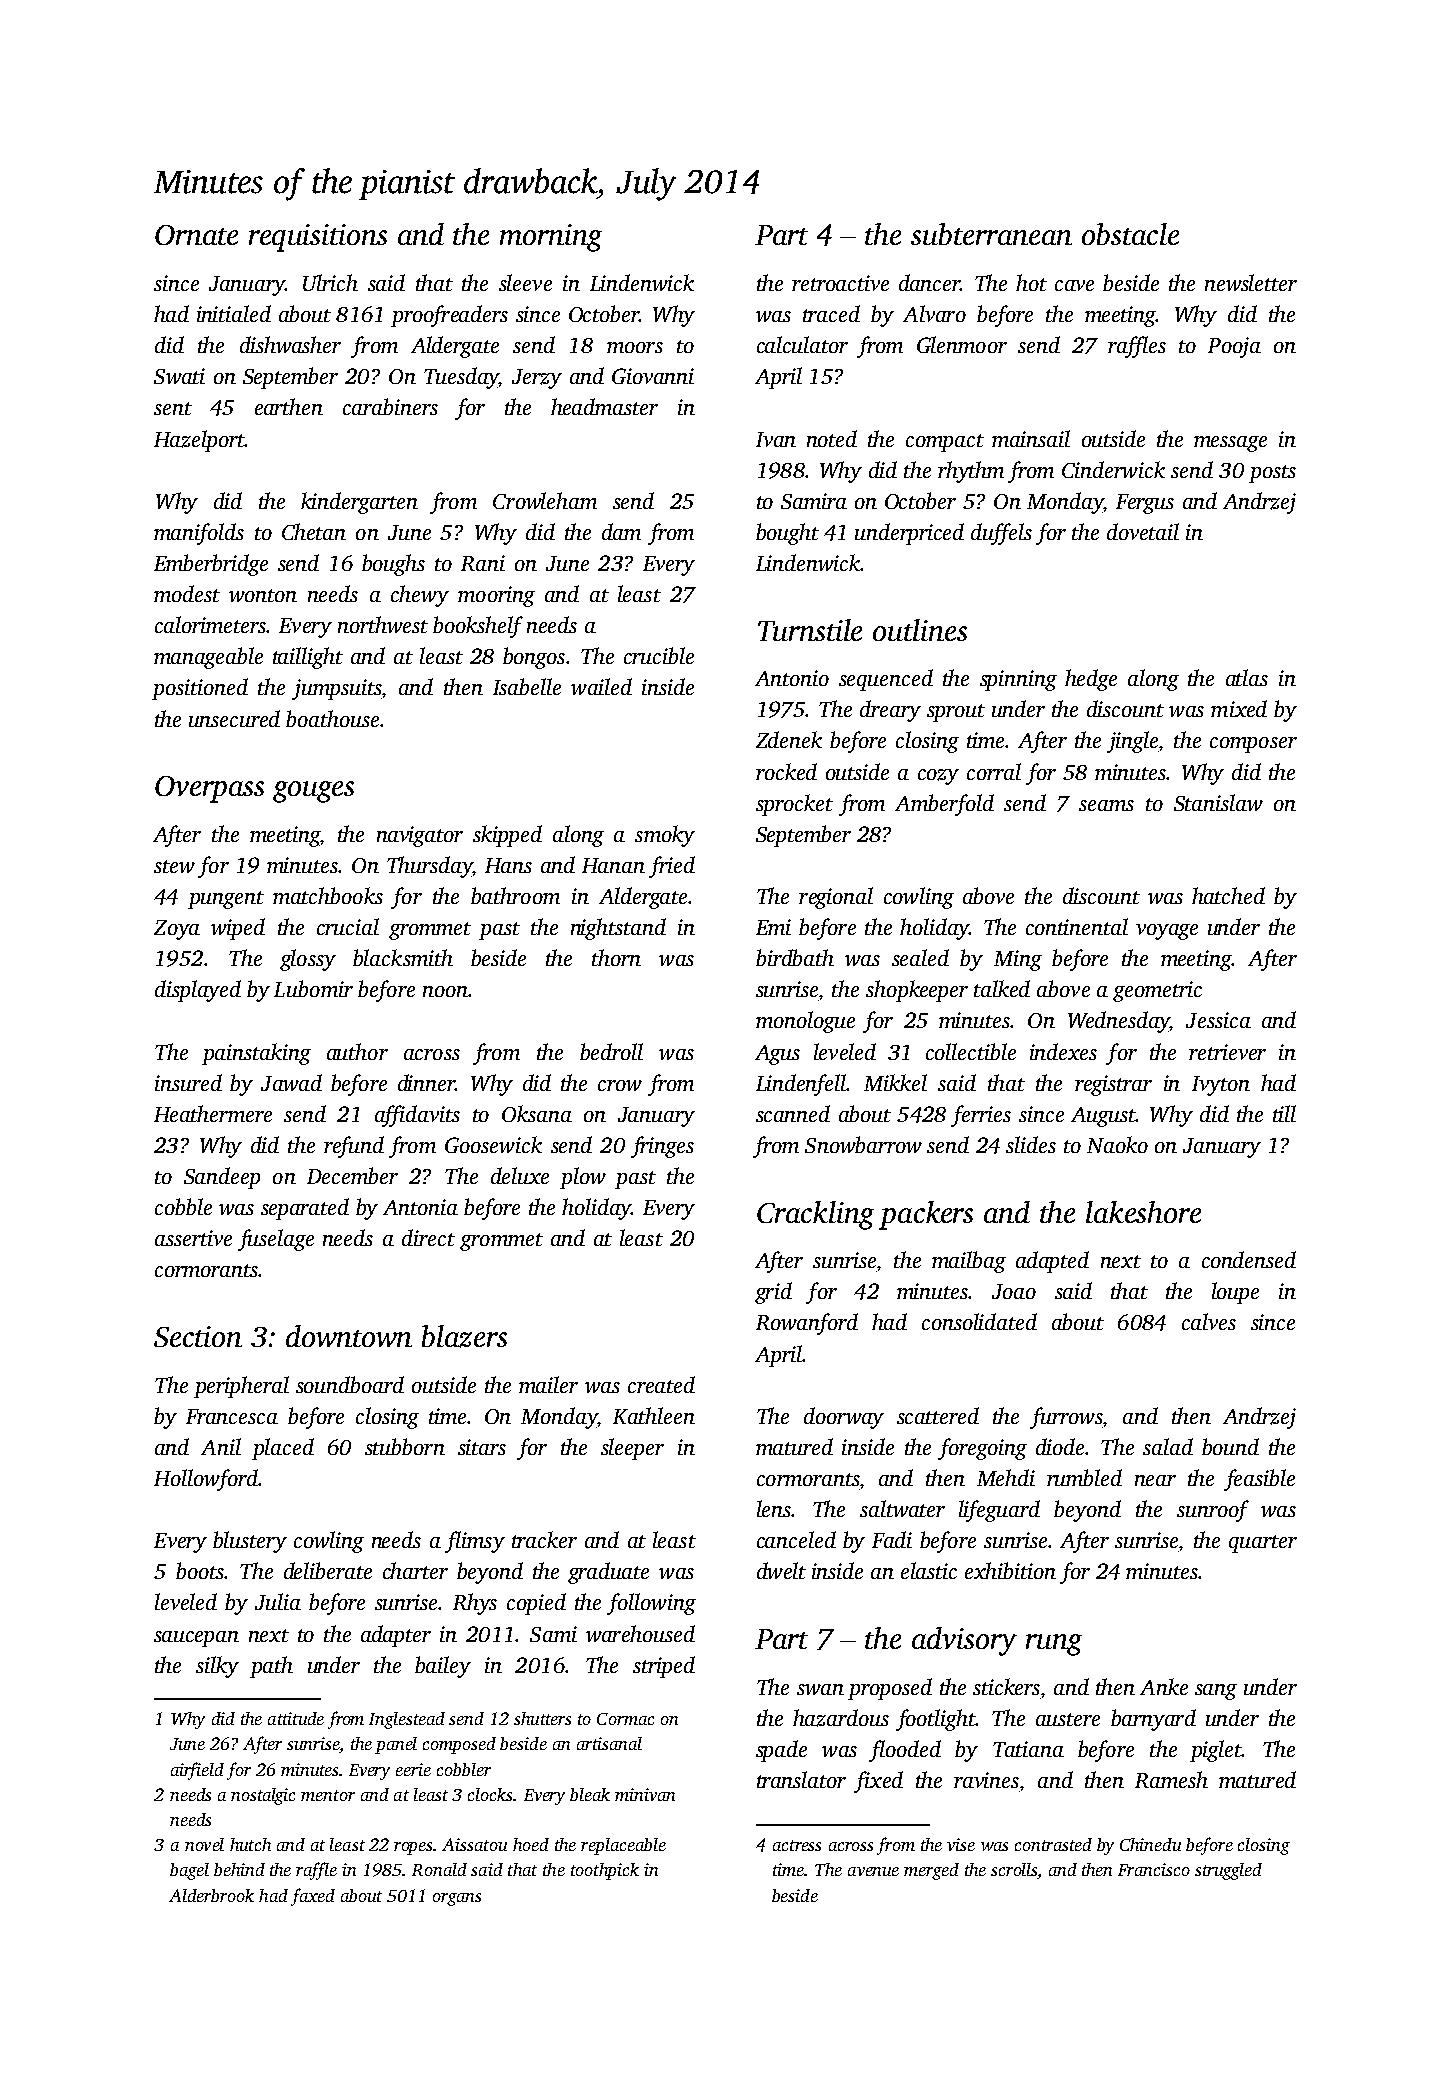  What do you see at coordinates (938, 777) in the screenshot?
I see `cozy` at bounding box center [938, 777].
